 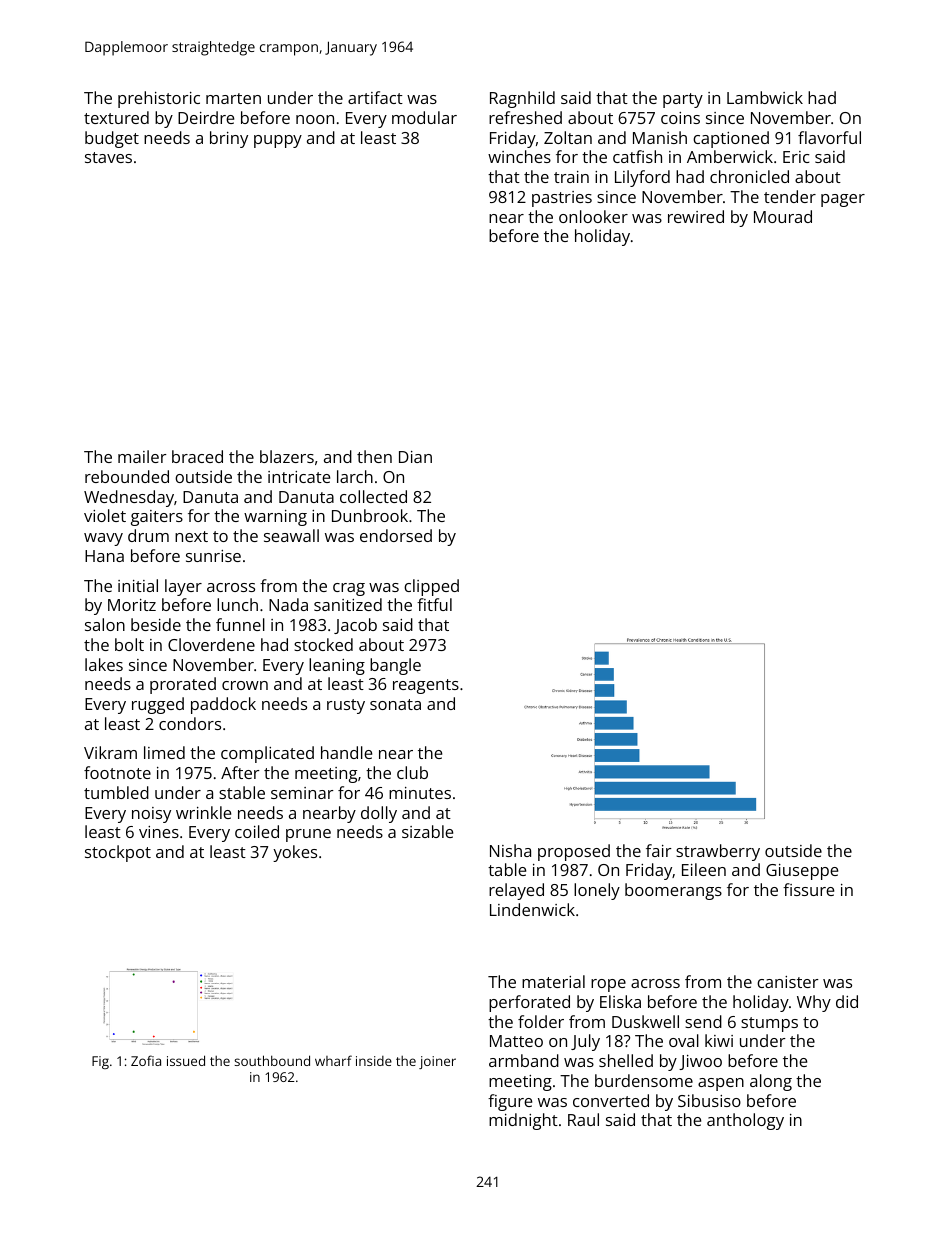 I want to click on strawberry, so click(x=718, y=852).
